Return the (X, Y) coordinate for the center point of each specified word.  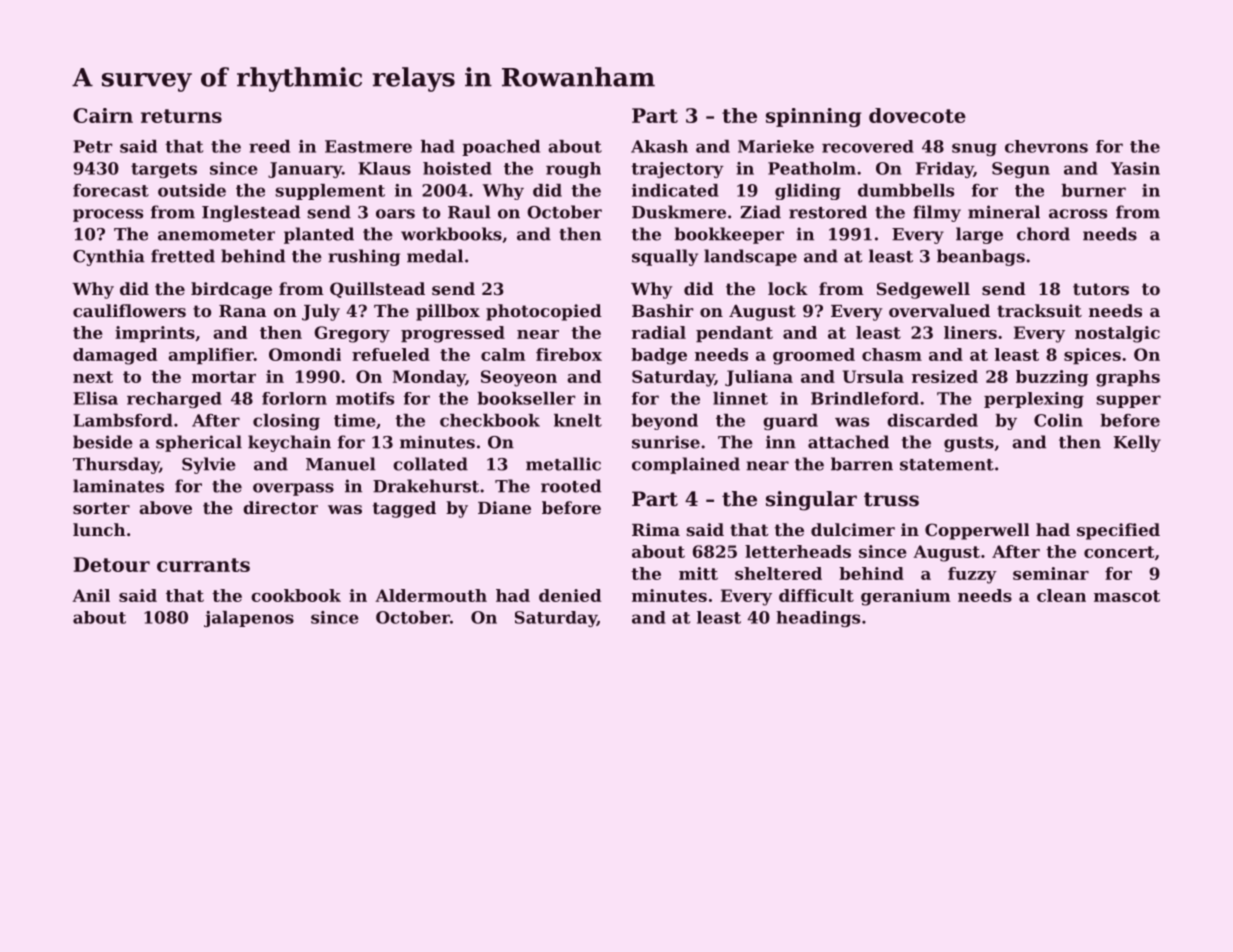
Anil (91, 595)
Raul (469, 212)
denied (570, 595)
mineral (1004, 212)
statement (947, 465)
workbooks (451, 234)
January (305, 170)
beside (103, 442)
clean (1061, 595)
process (108, 215)
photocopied (544, 312)
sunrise (666, 442)
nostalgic (1117, 334)
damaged (115, 356)
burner (1093, 190)
